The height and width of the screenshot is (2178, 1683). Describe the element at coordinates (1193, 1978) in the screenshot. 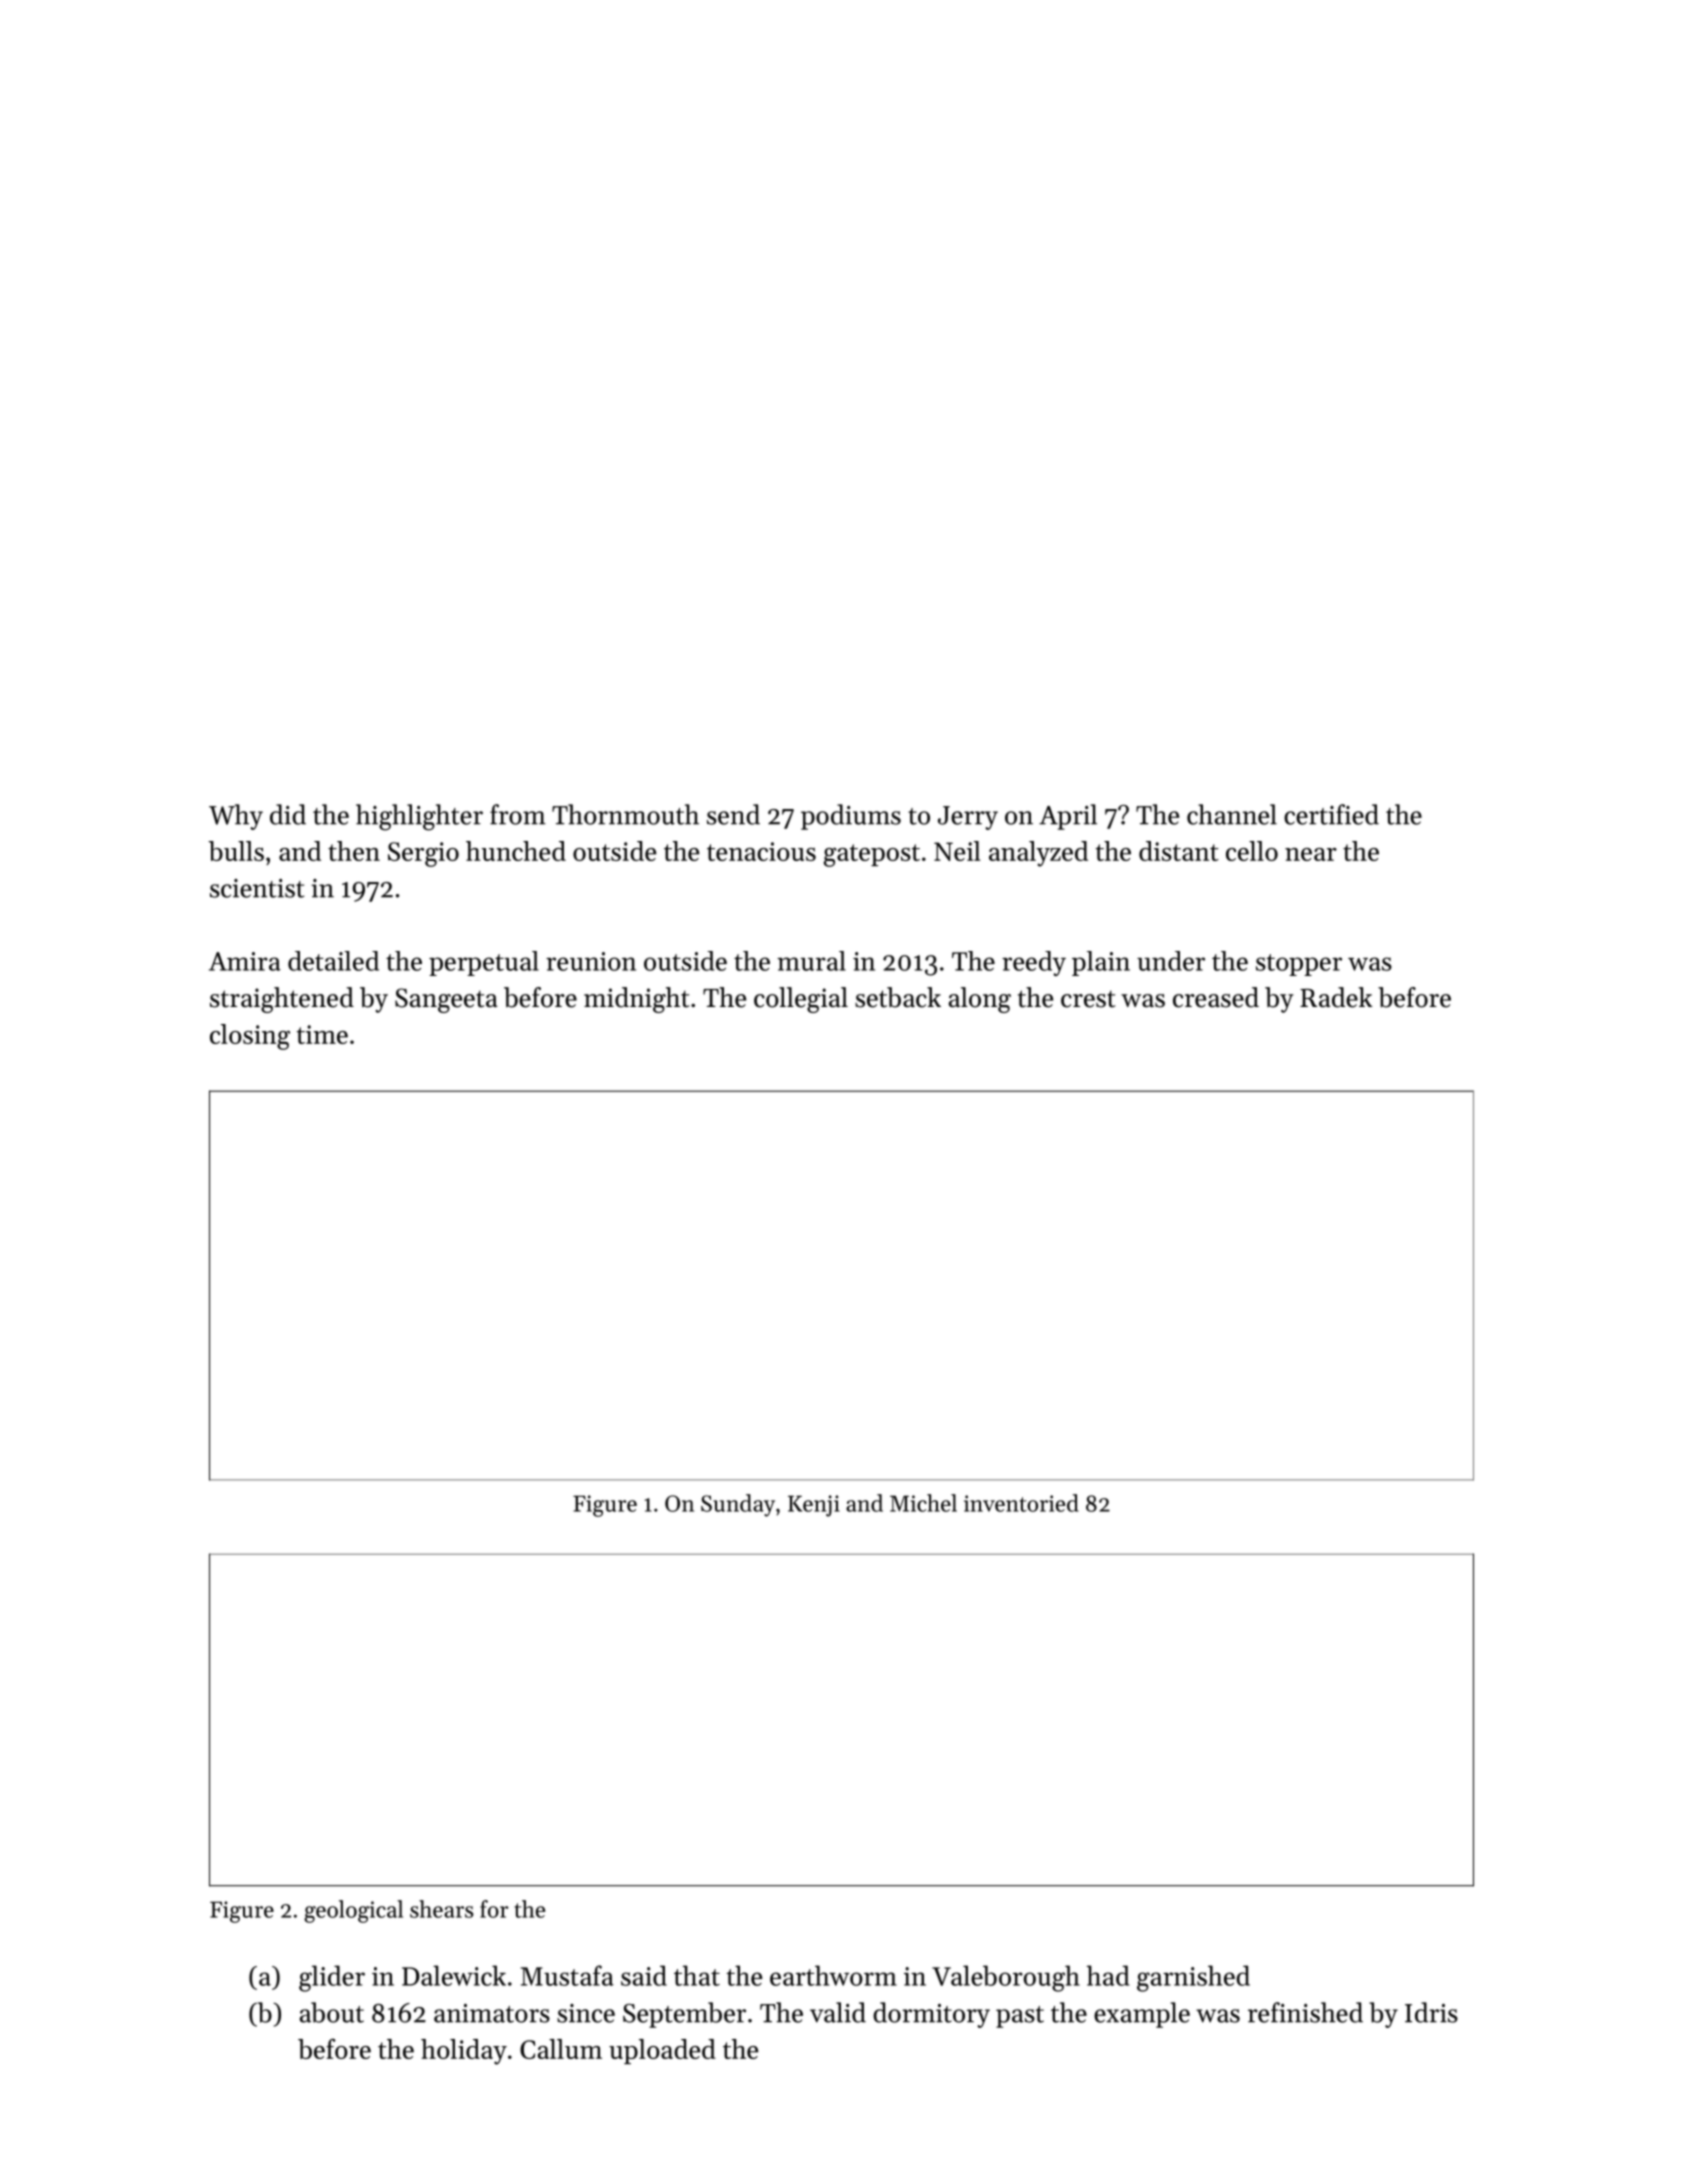

I see `garnished` at that location.
